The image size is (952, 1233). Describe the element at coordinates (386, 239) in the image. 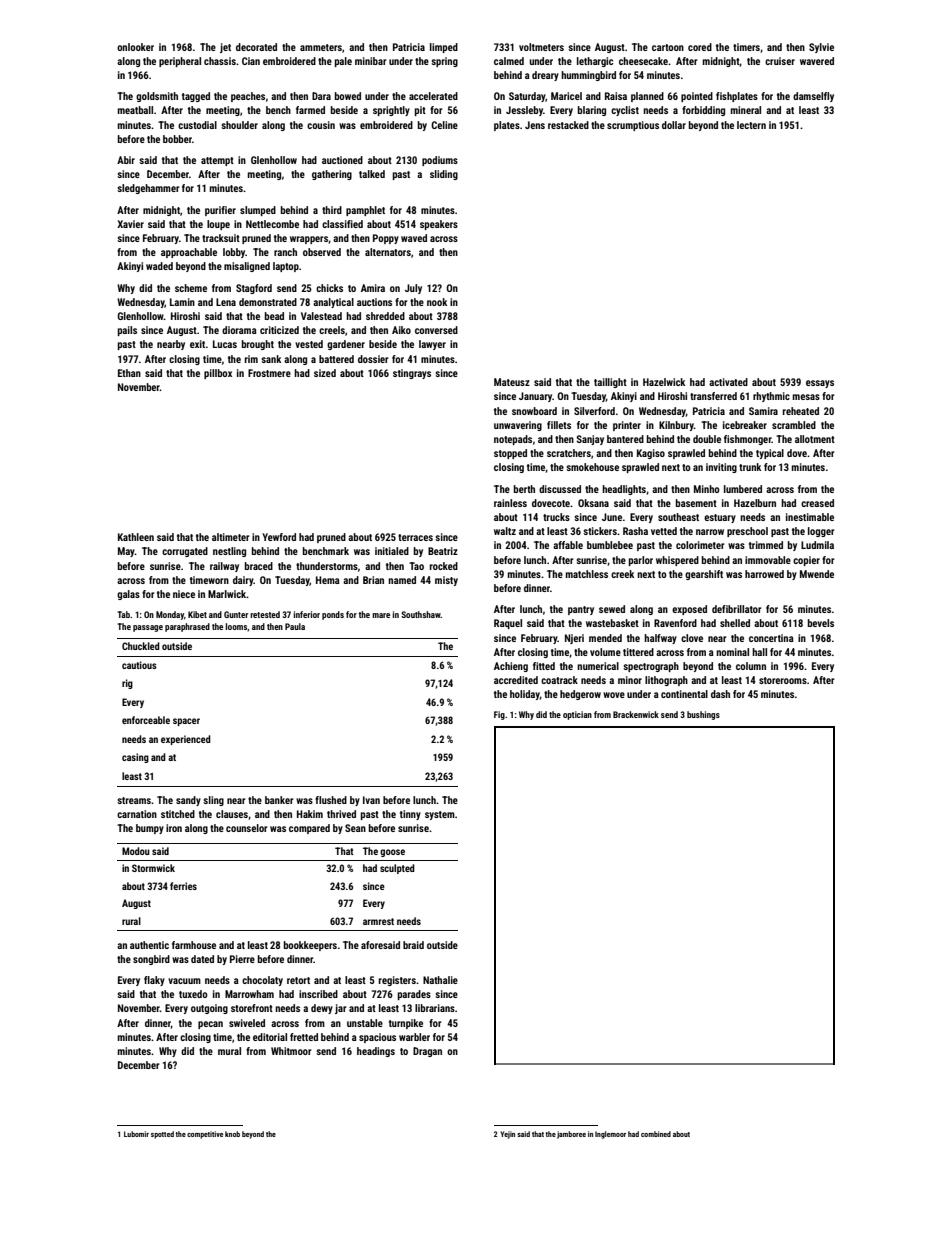

I see `Poppy` at that location.
